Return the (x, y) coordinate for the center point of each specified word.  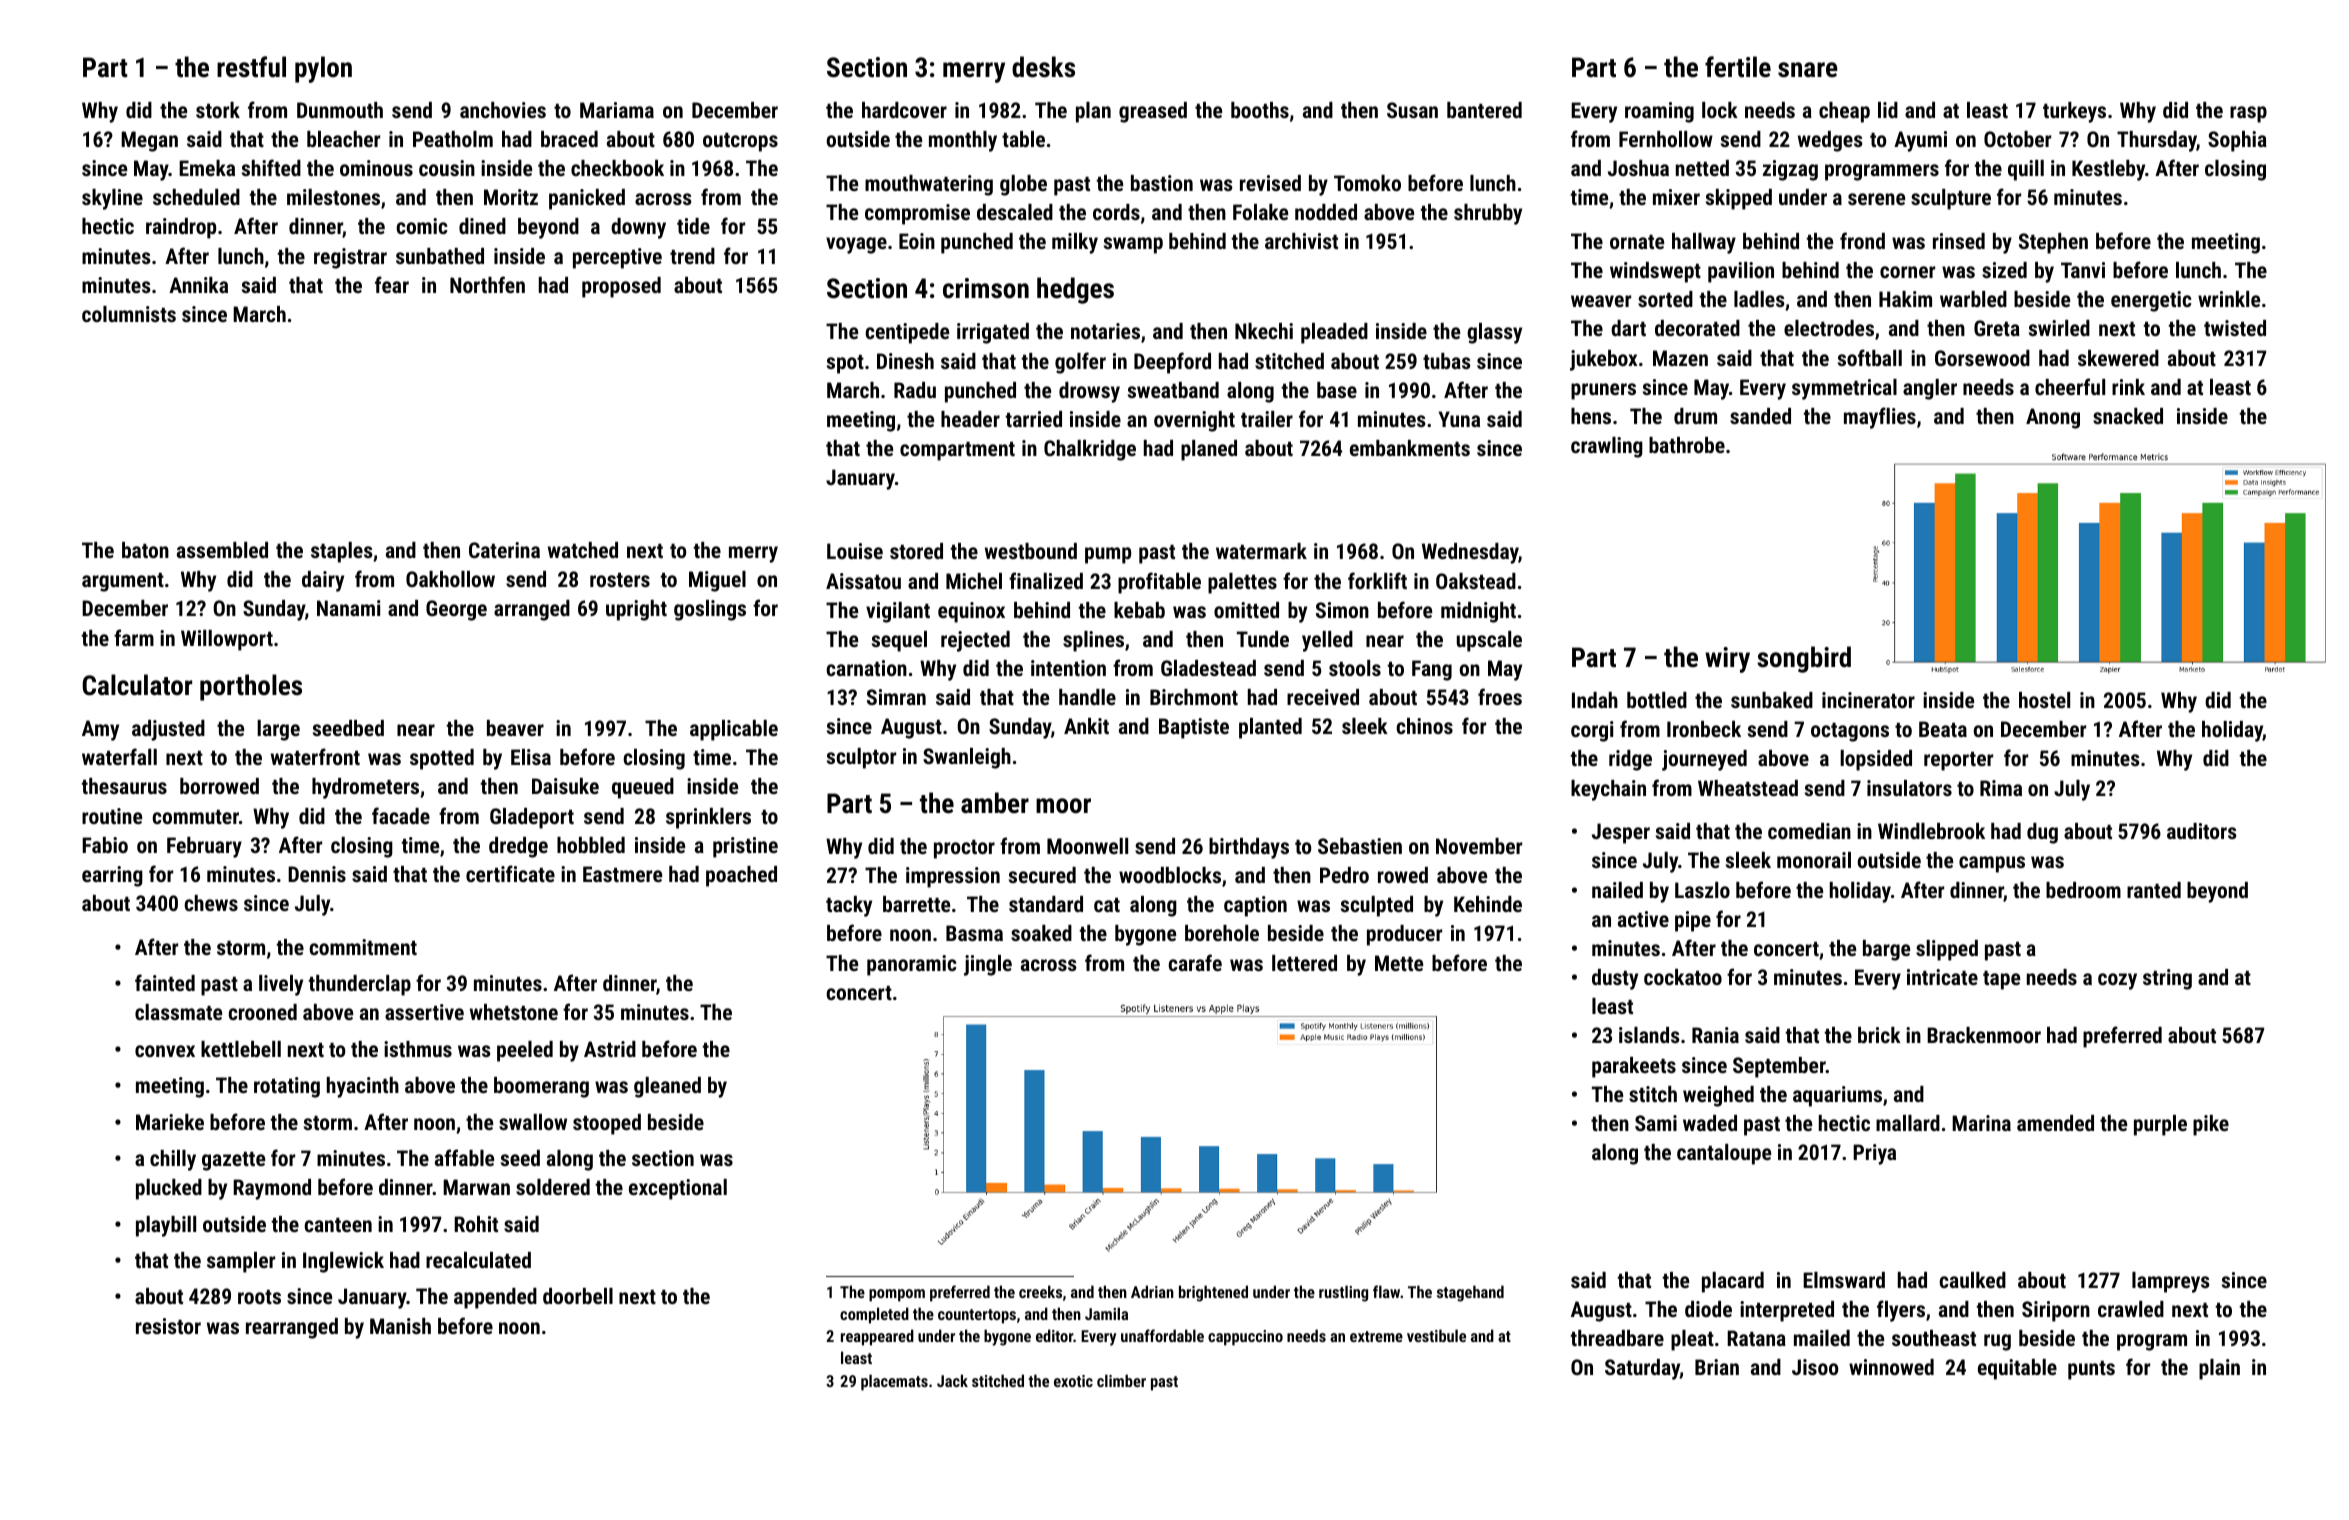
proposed (621, 287)
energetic (2151, 301)
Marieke (170, 1122)
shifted (271, 167)
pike (2211, 1125)
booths (1260, 110)
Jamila (1106, 1313)
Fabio (105, 845)
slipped (1947, 950)
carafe (1195, 962)
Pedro (1344, 875)
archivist (1301, 241)
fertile (1738, 67)
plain (2219, 1369)
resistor (168, 1326)
